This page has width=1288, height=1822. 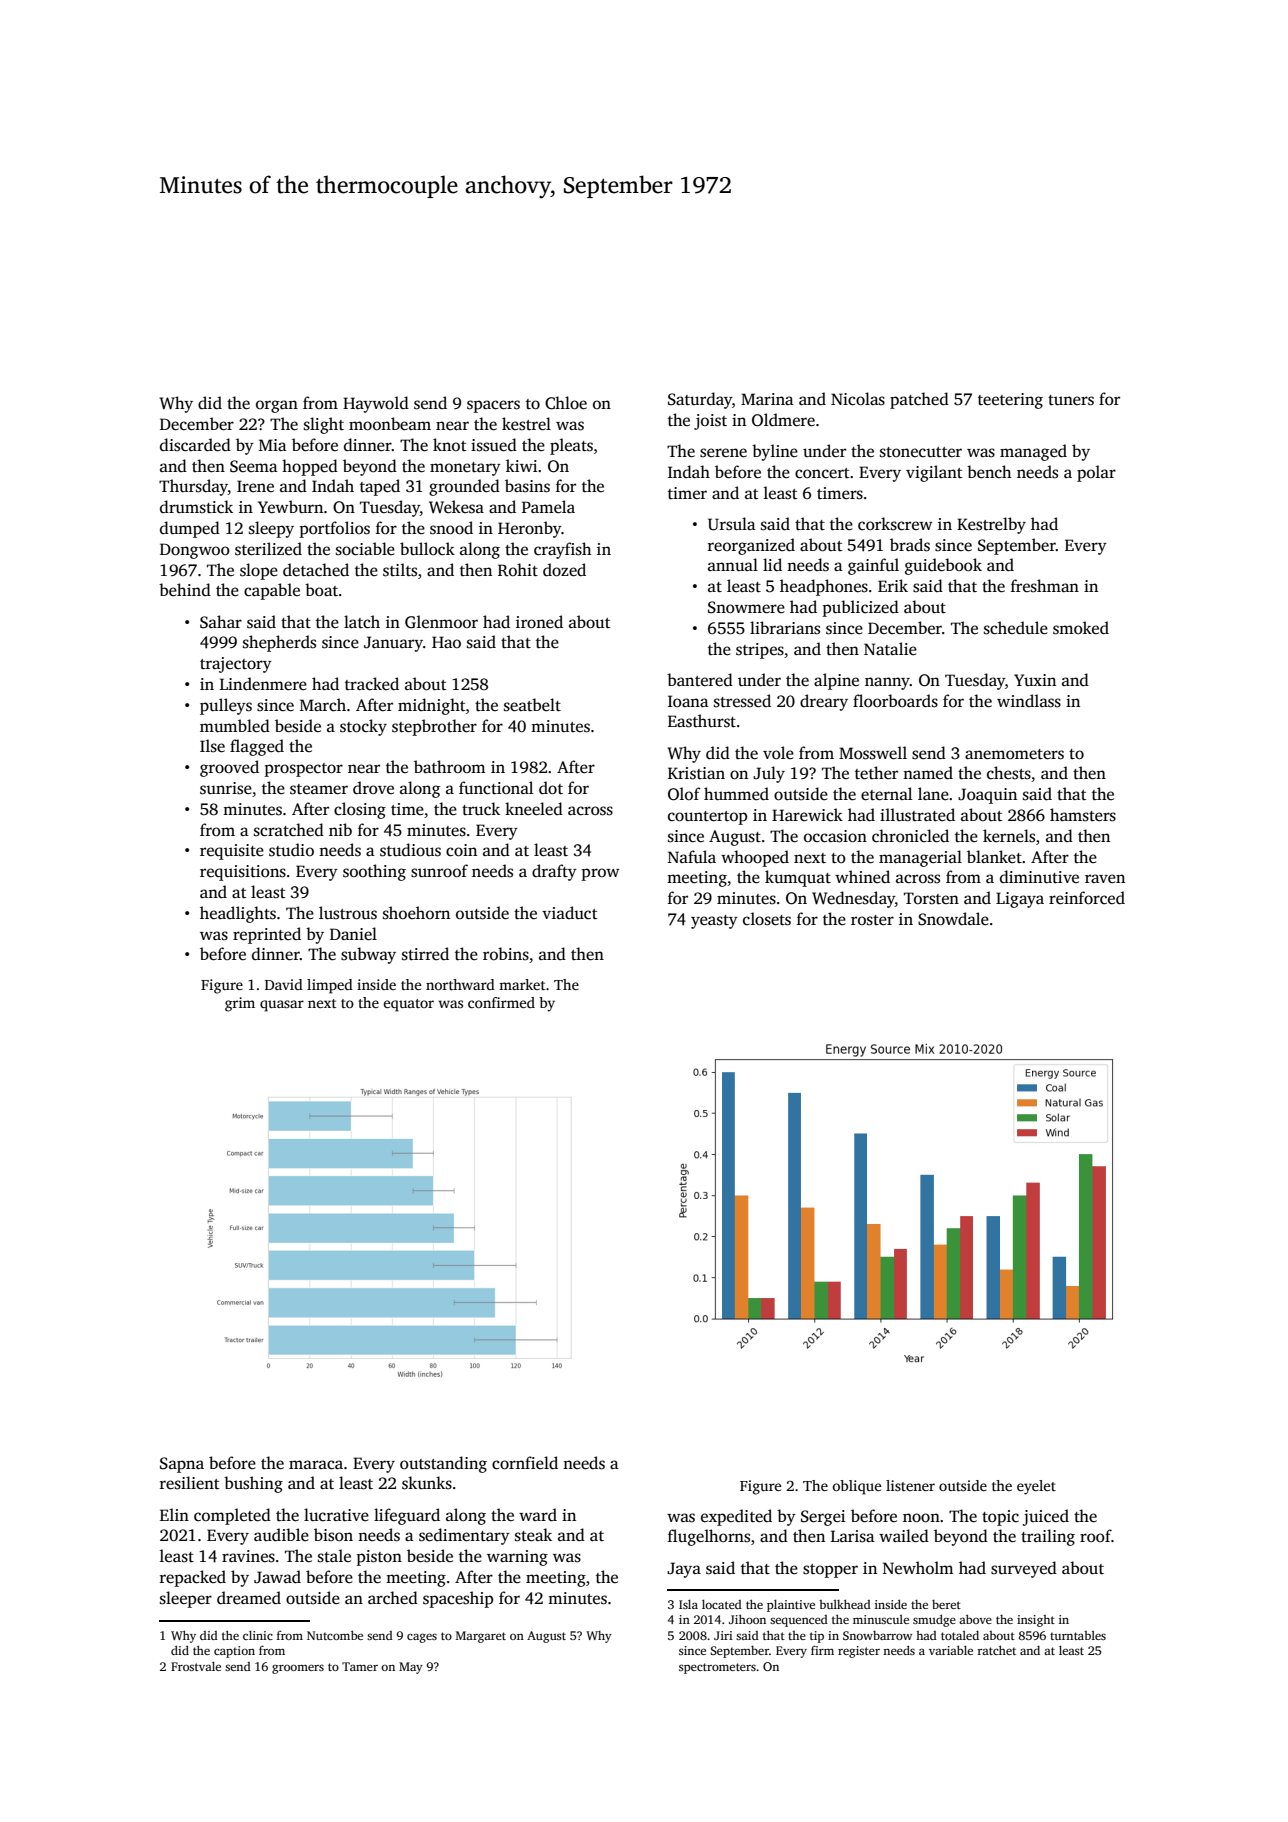 I want to click on Tamer, so click(x=360, y=1666).
